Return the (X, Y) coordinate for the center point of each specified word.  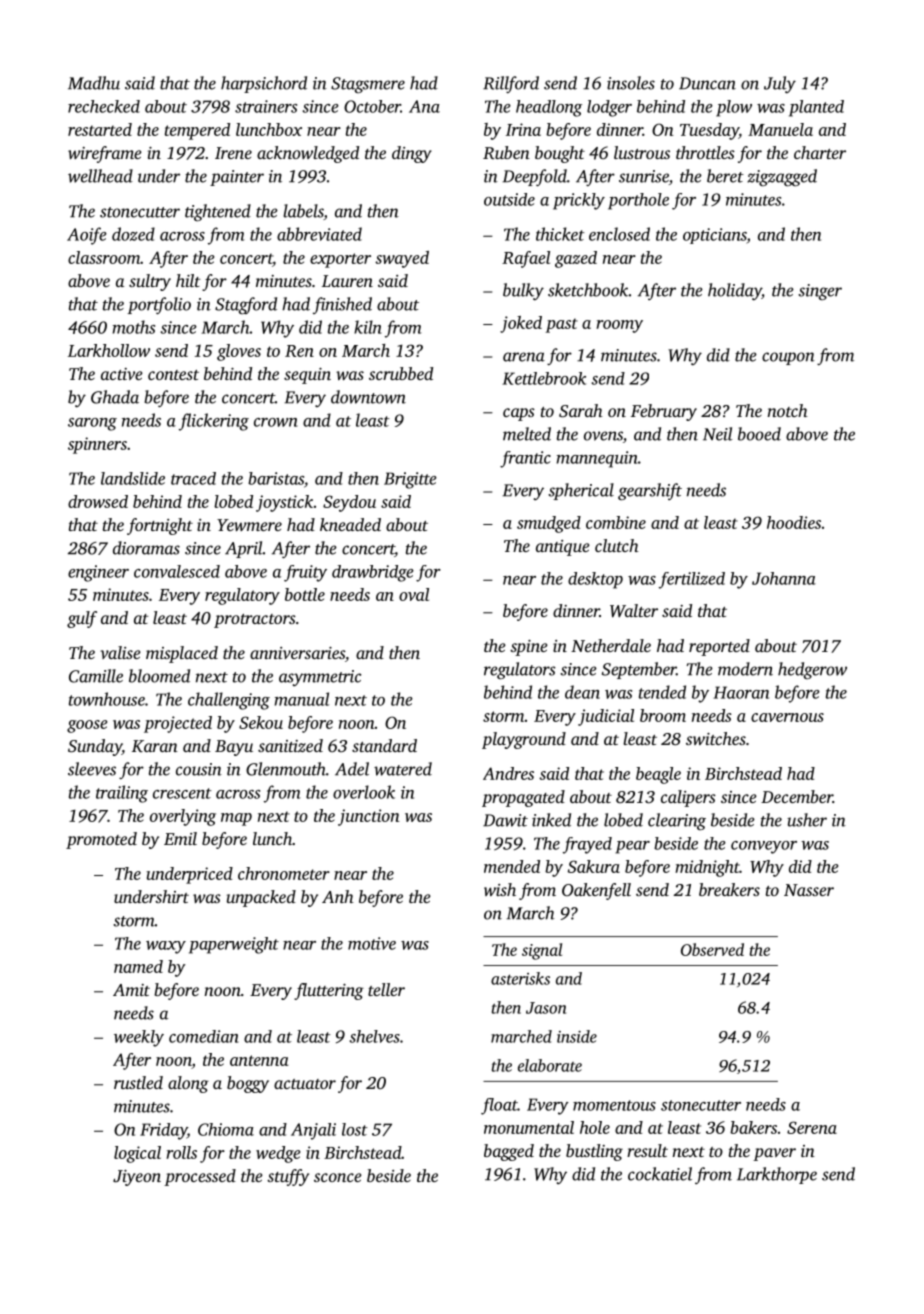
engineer (98, 573)
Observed (712, 949)
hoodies (794, 522)
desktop (595, 580)
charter (820, 152)
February (664, 412)
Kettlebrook (544, 378)
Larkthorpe (777, 1175)
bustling (594, 1152)
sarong (92, 424)
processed (200, 1177)
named (138, 966)
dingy (412, 154)
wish (500, 889)
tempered (197, 131)
